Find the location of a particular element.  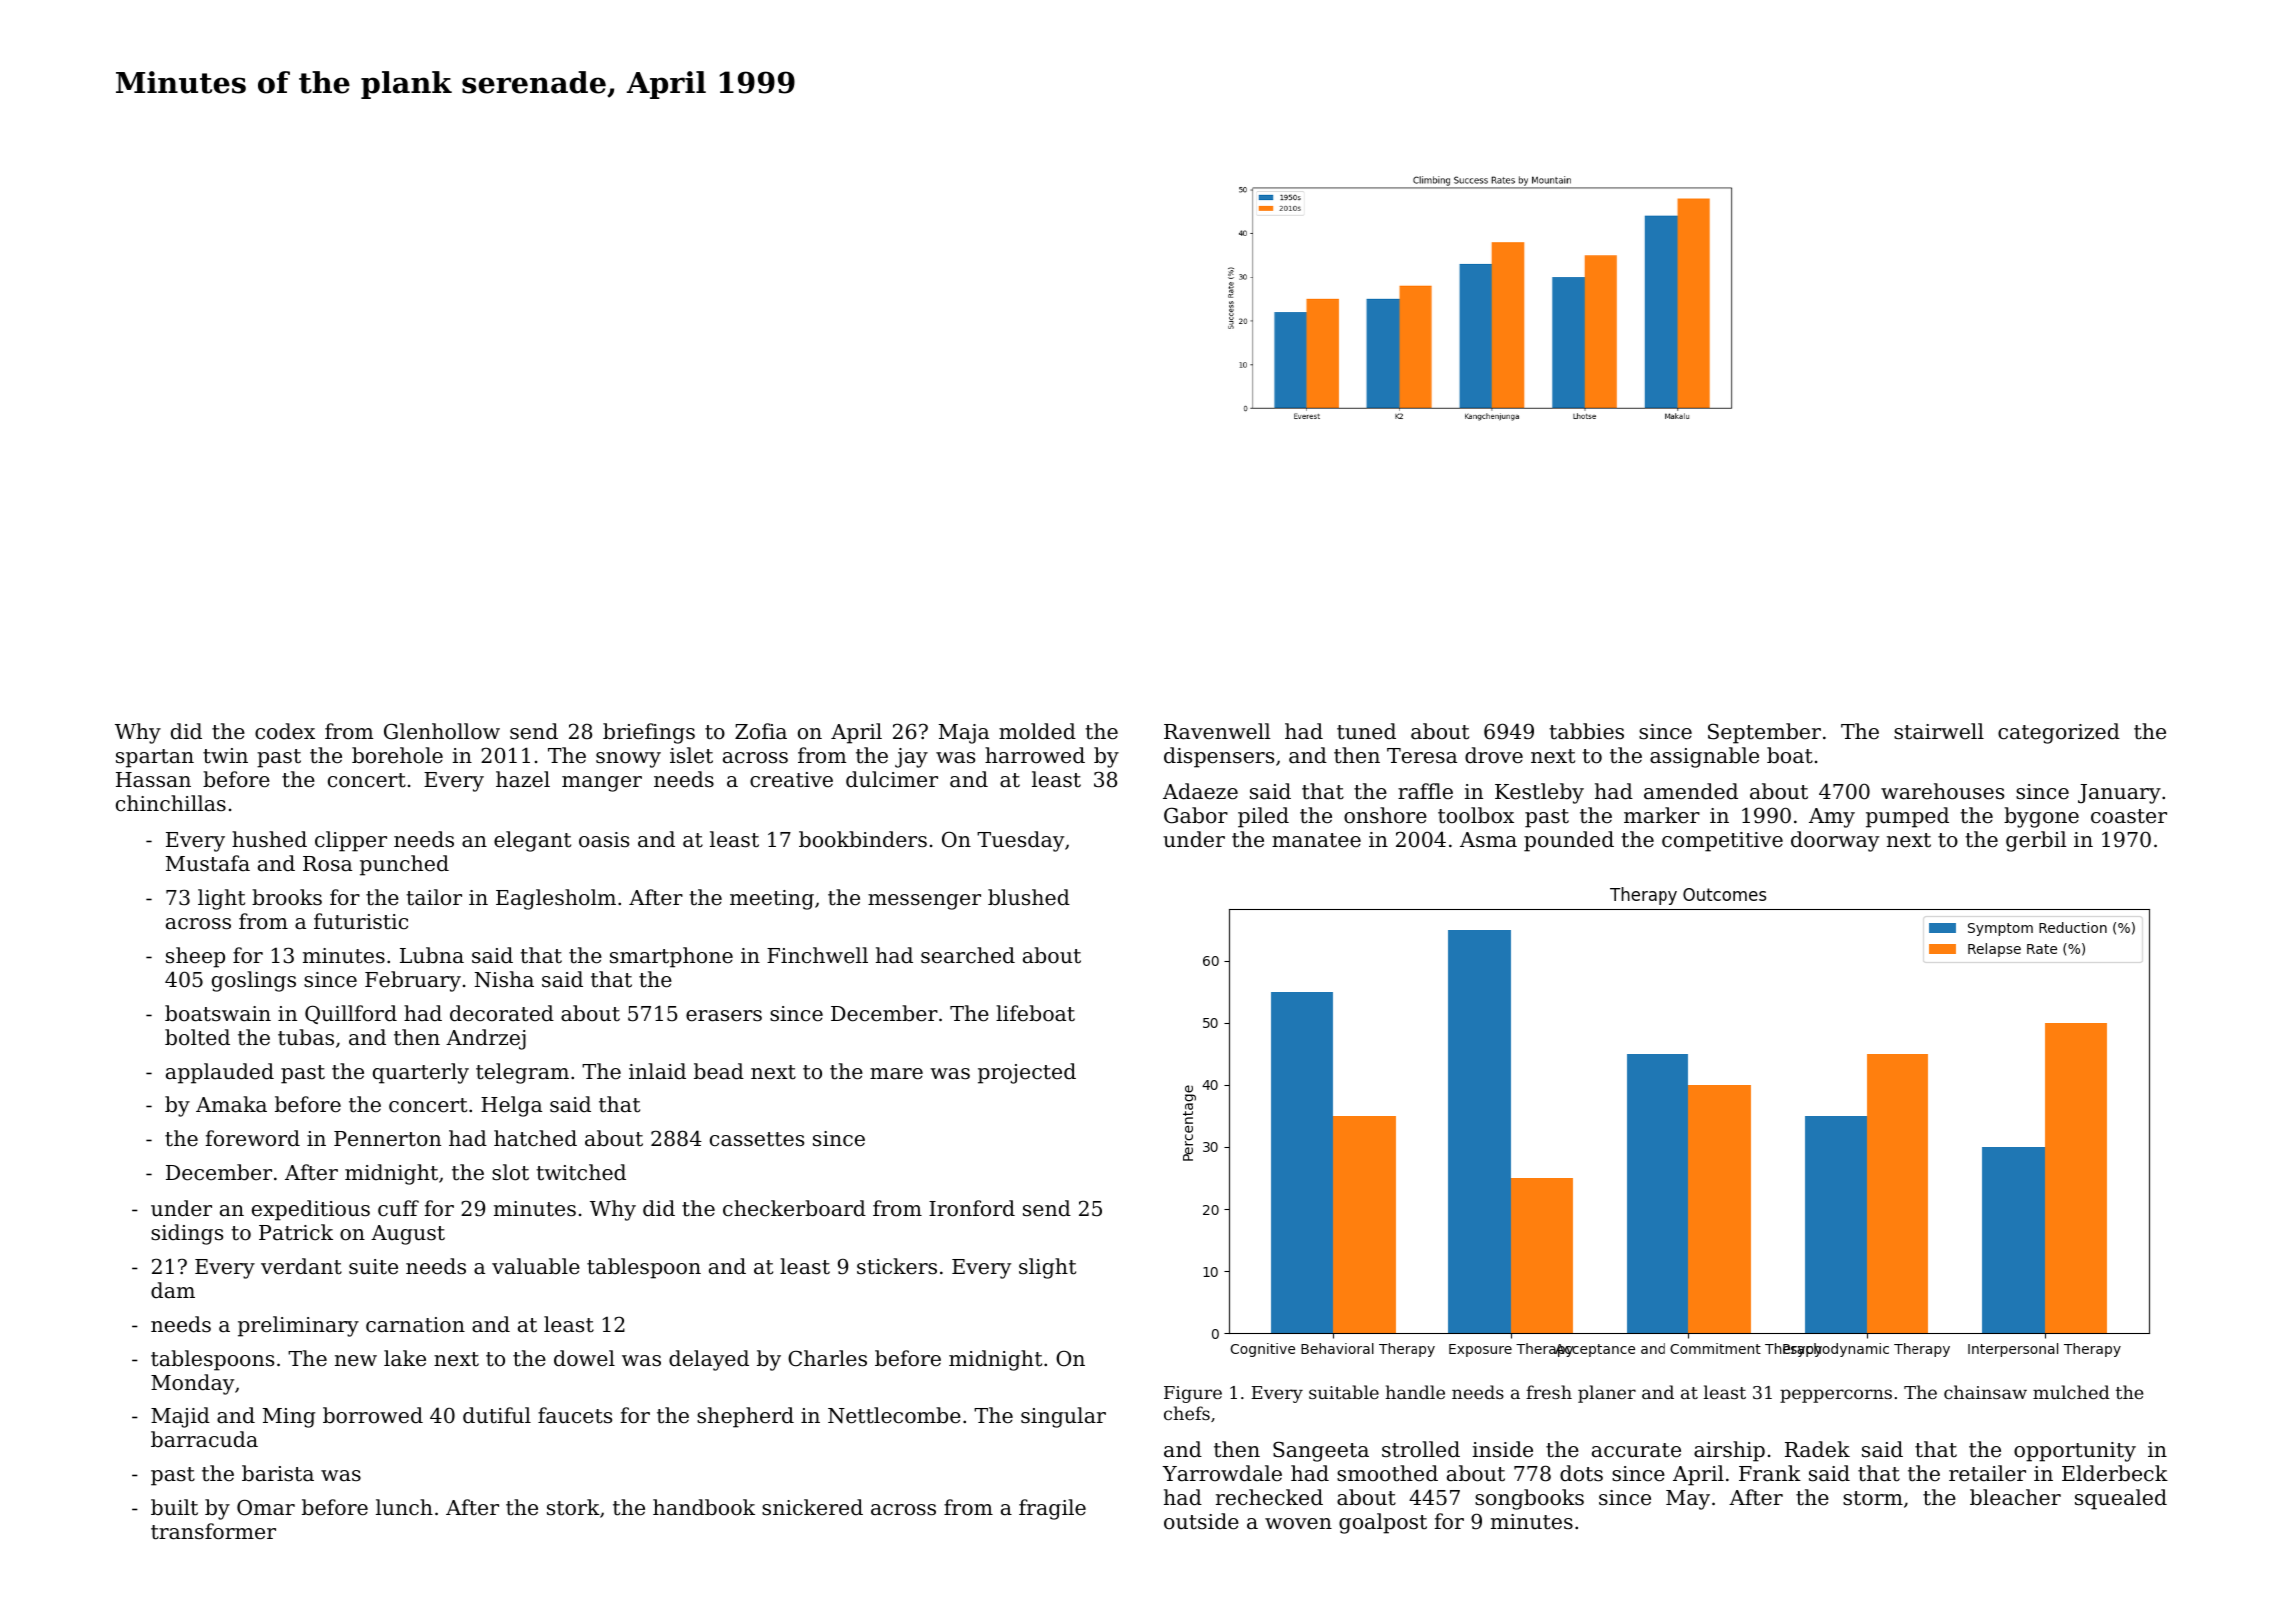

tubas is located at coordinates (306, 1037).
